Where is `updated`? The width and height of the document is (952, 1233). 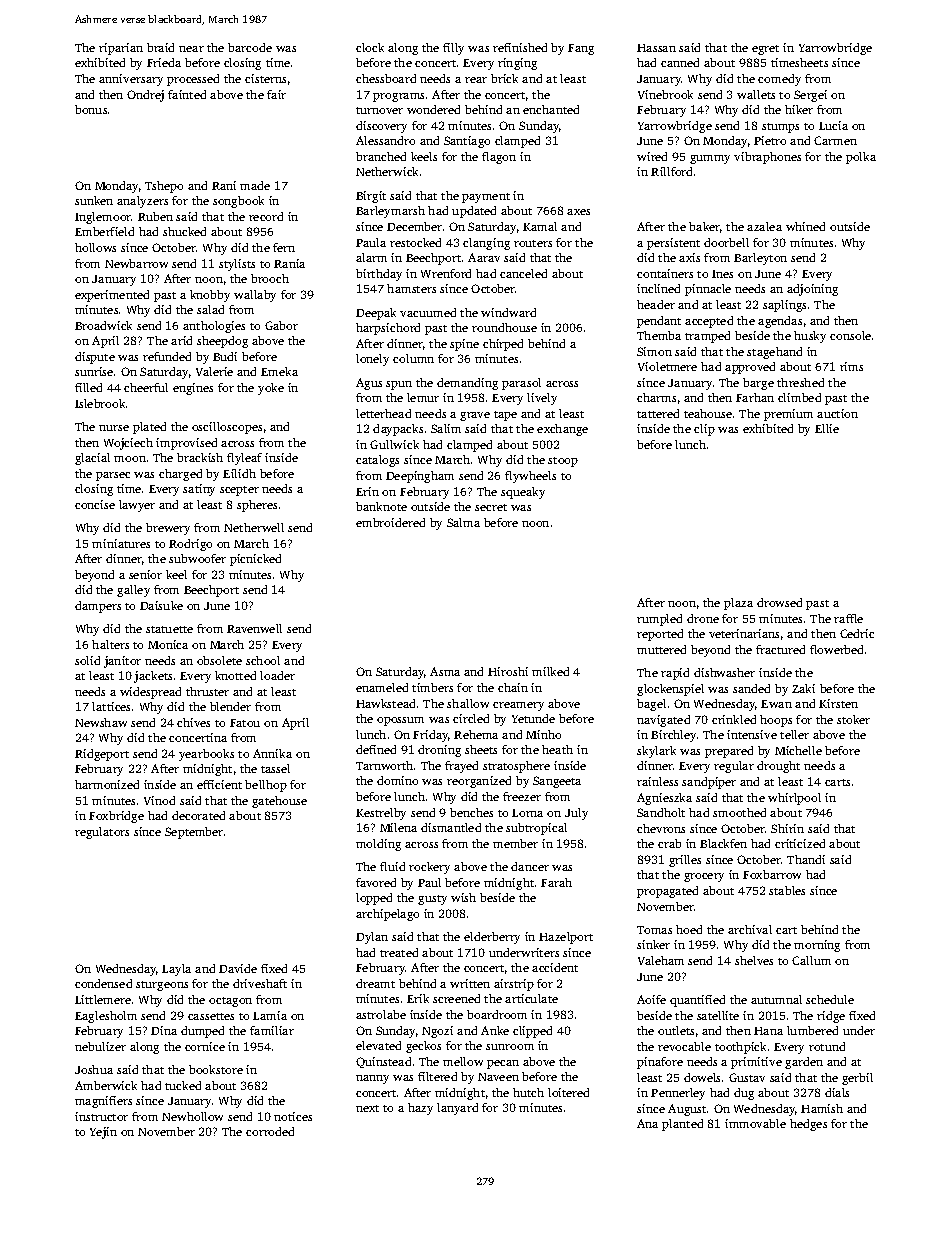
updated is located at coordinates (474, 212).
